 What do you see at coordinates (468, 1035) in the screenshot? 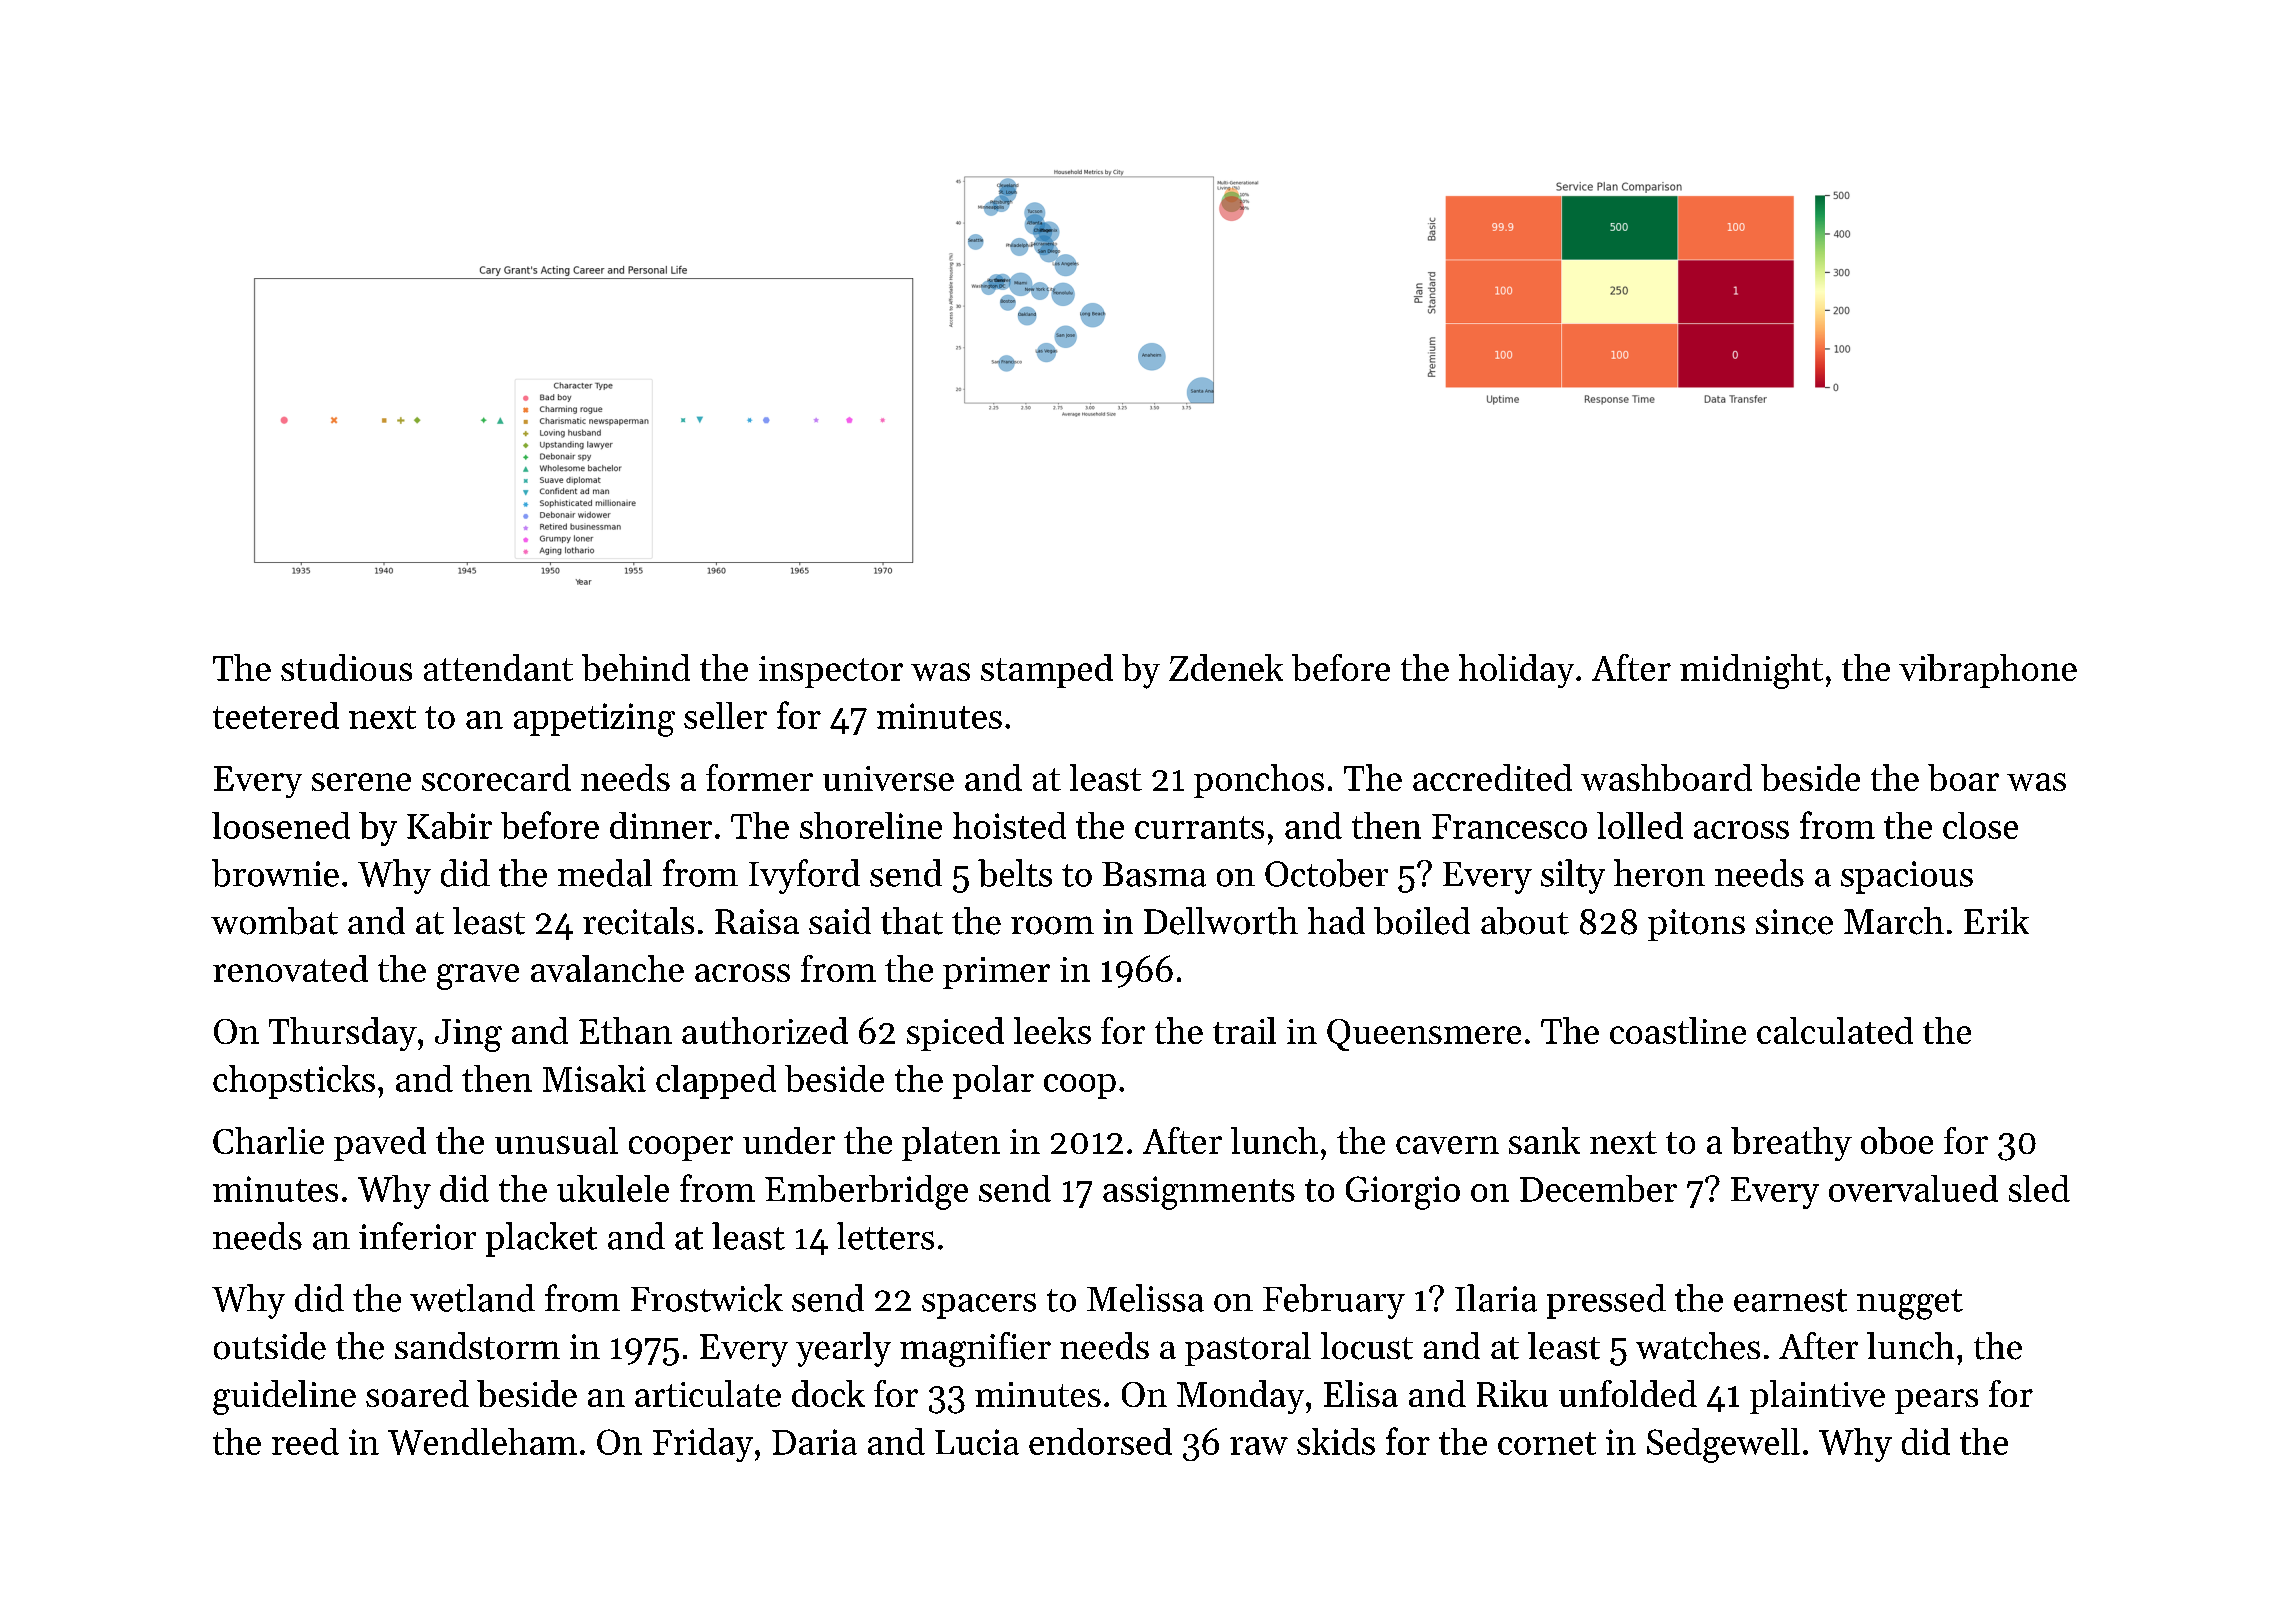
I see `Jing` at bounding box center [468, 1035].
